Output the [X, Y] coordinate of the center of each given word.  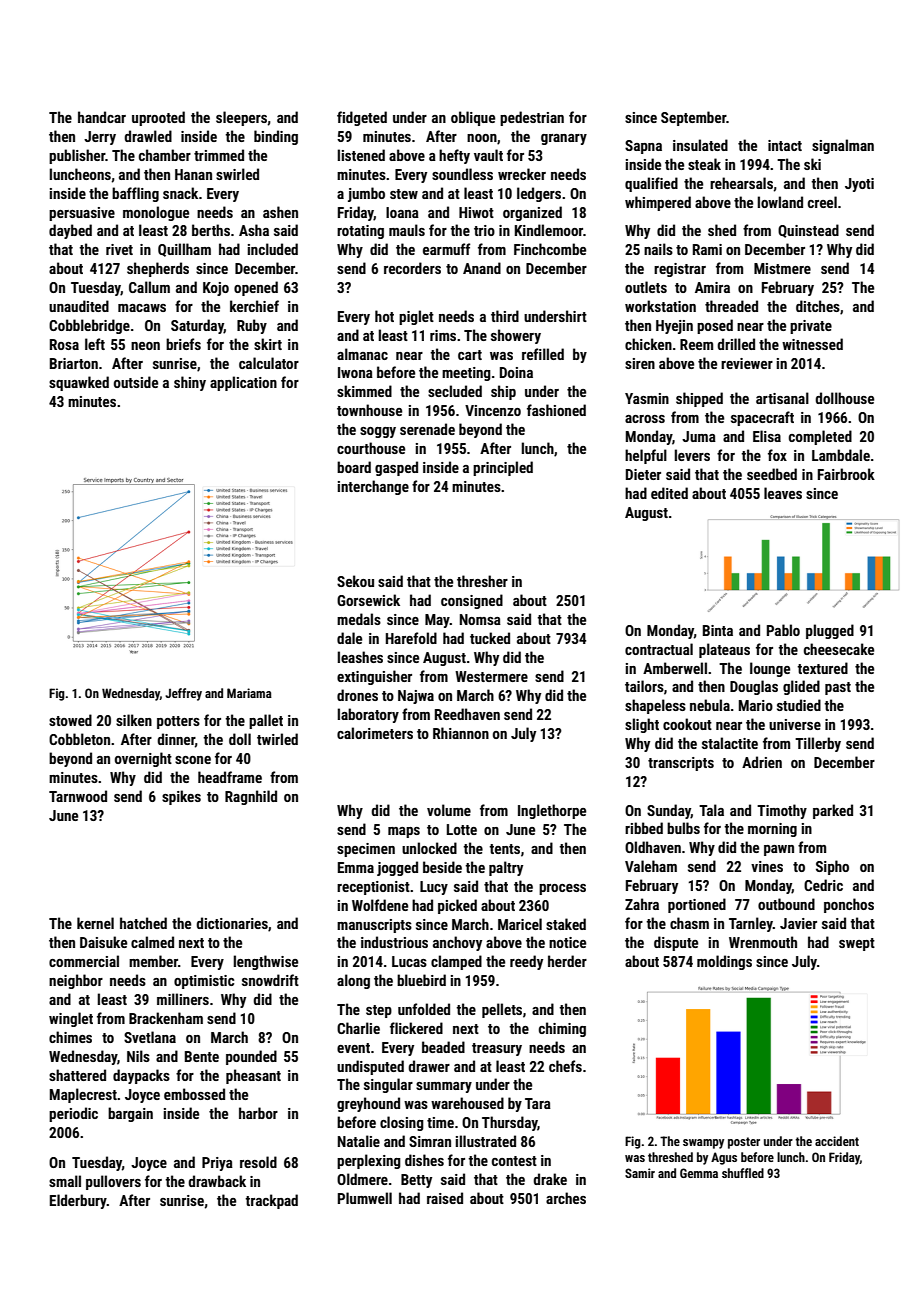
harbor [258, 1113]
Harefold [411, 638]
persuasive [82, 214]
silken [134, 720]
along [353, 981]
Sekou [355, 581]
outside [136, 382]
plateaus [724, 650]
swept [857, 944]
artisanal [782, 398]
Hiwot [476, 212]
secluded [455, 391]
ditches [818, 306]
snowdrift [270, 980]
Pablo [783, 630]
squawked [79, 383]
